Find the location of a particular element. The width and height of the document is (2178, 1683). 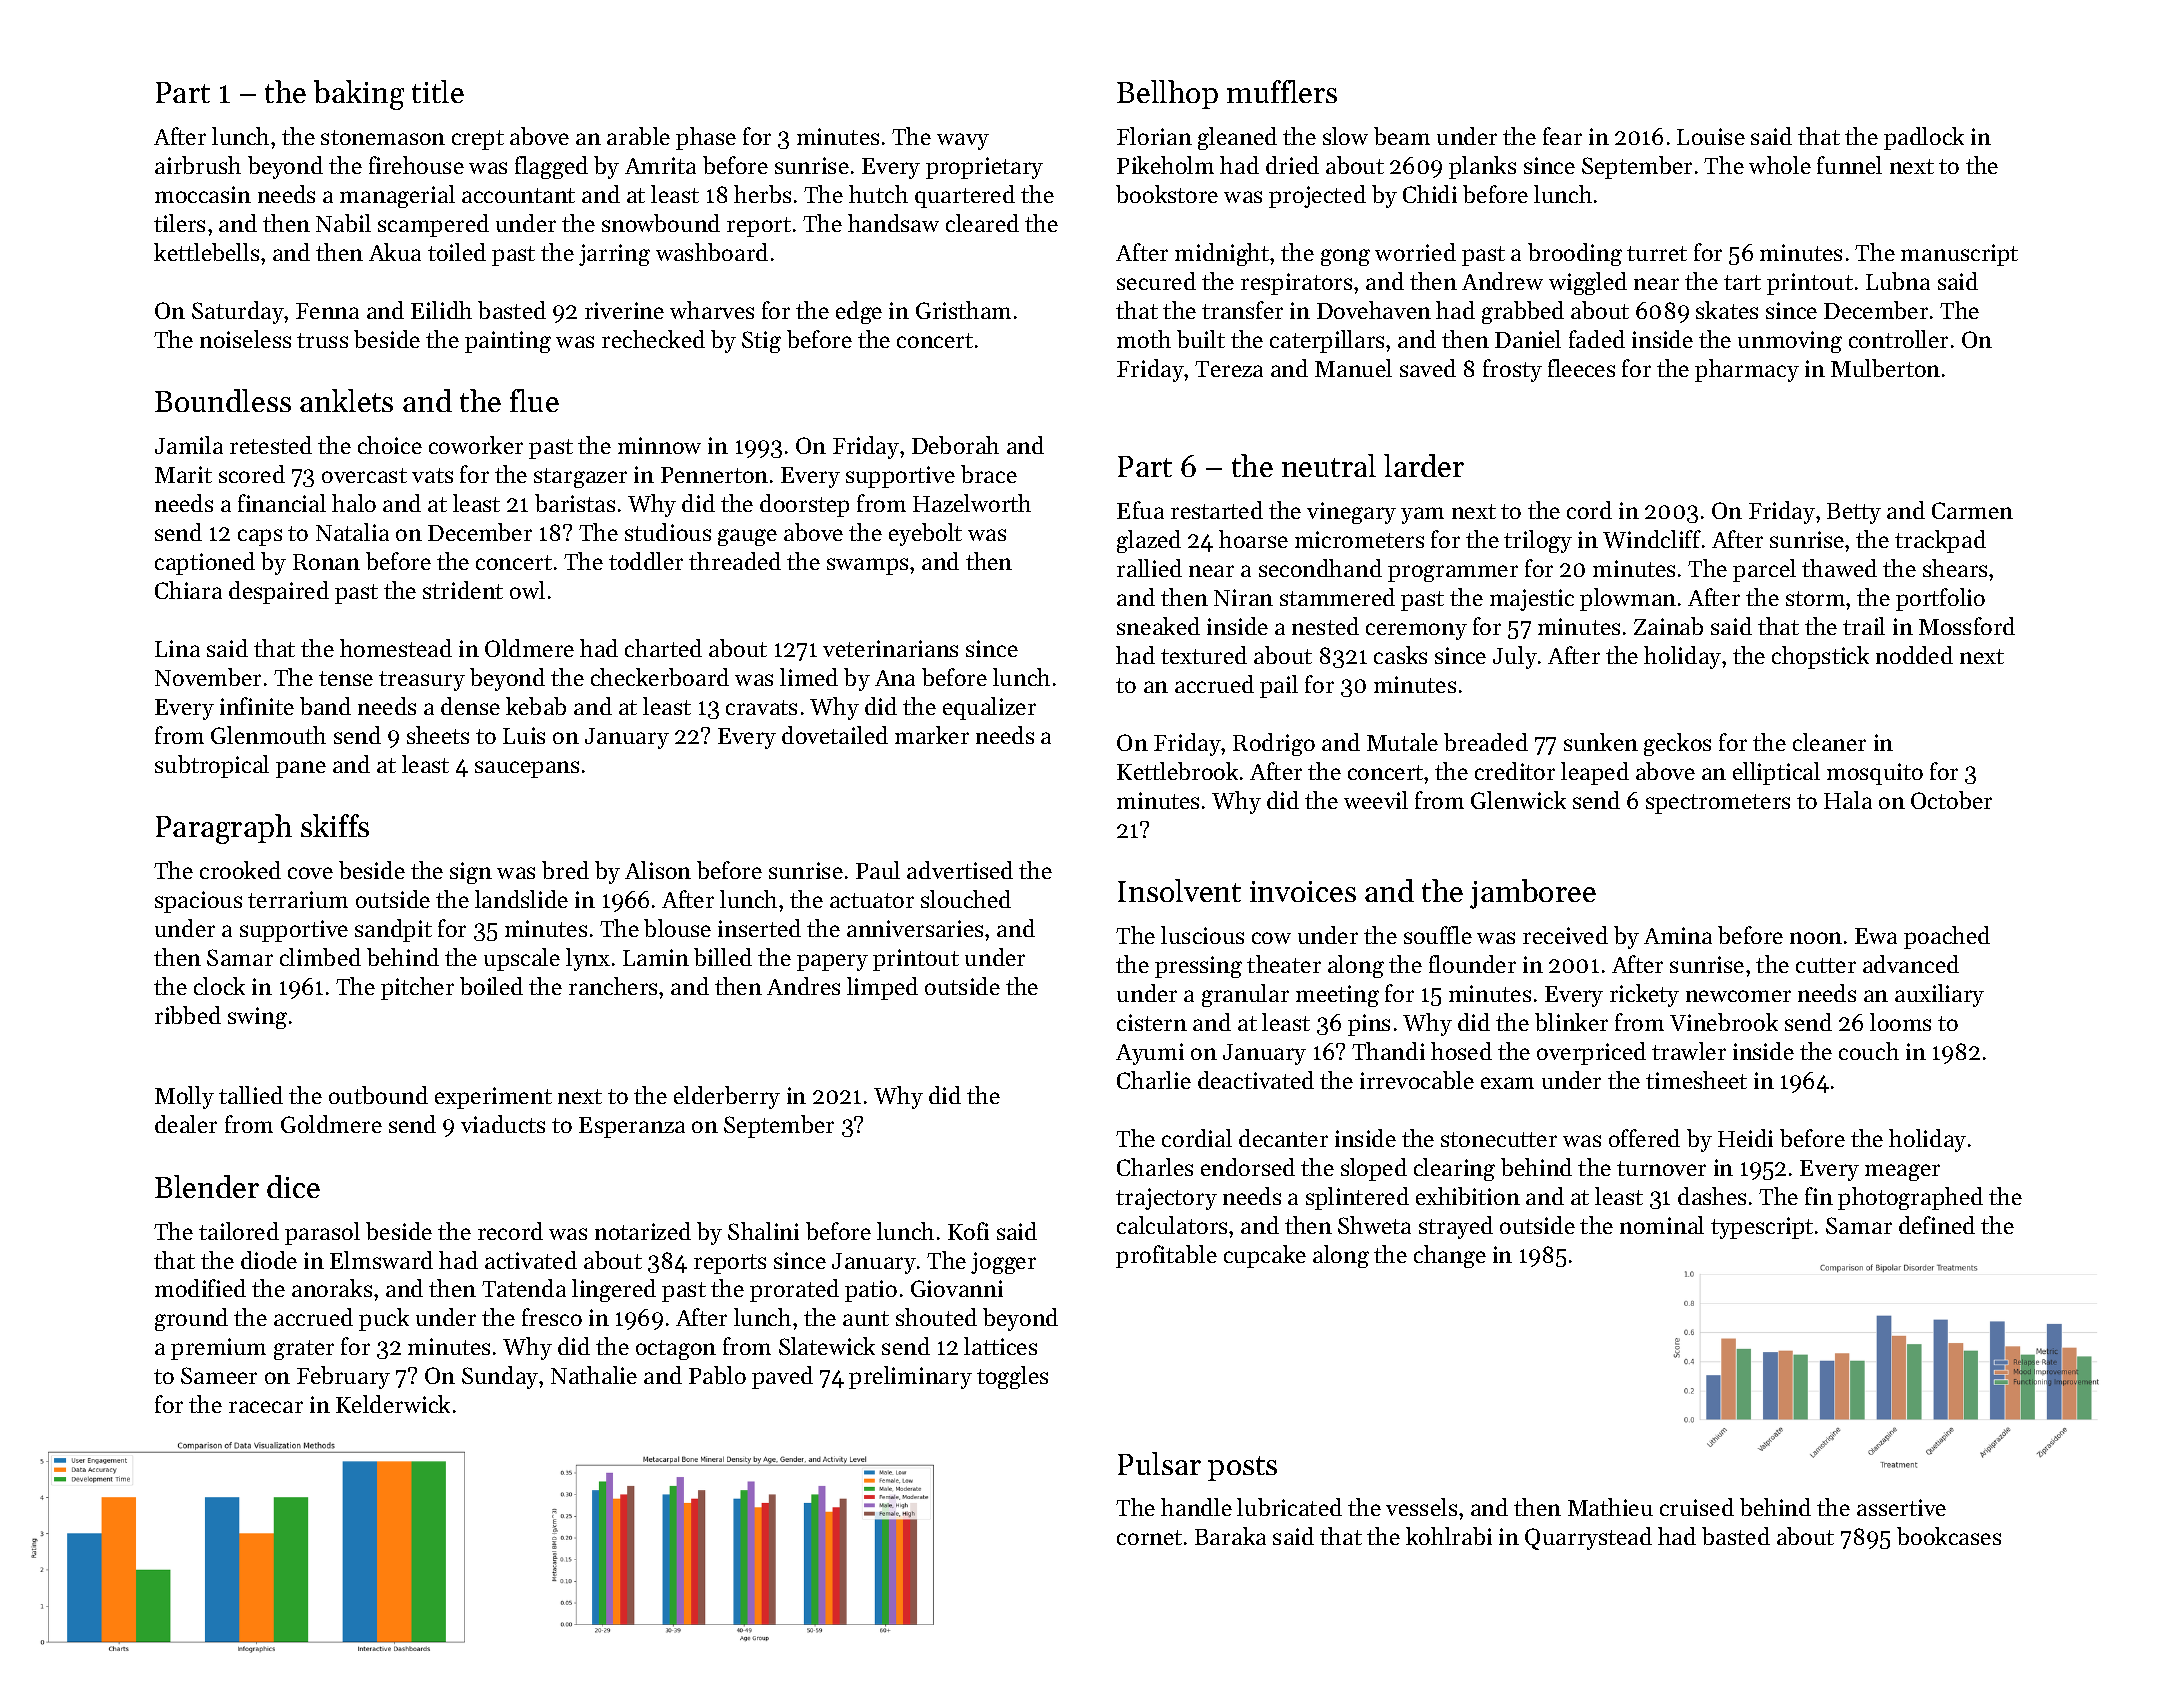

Deborah is located at coordinates (955, 445).
